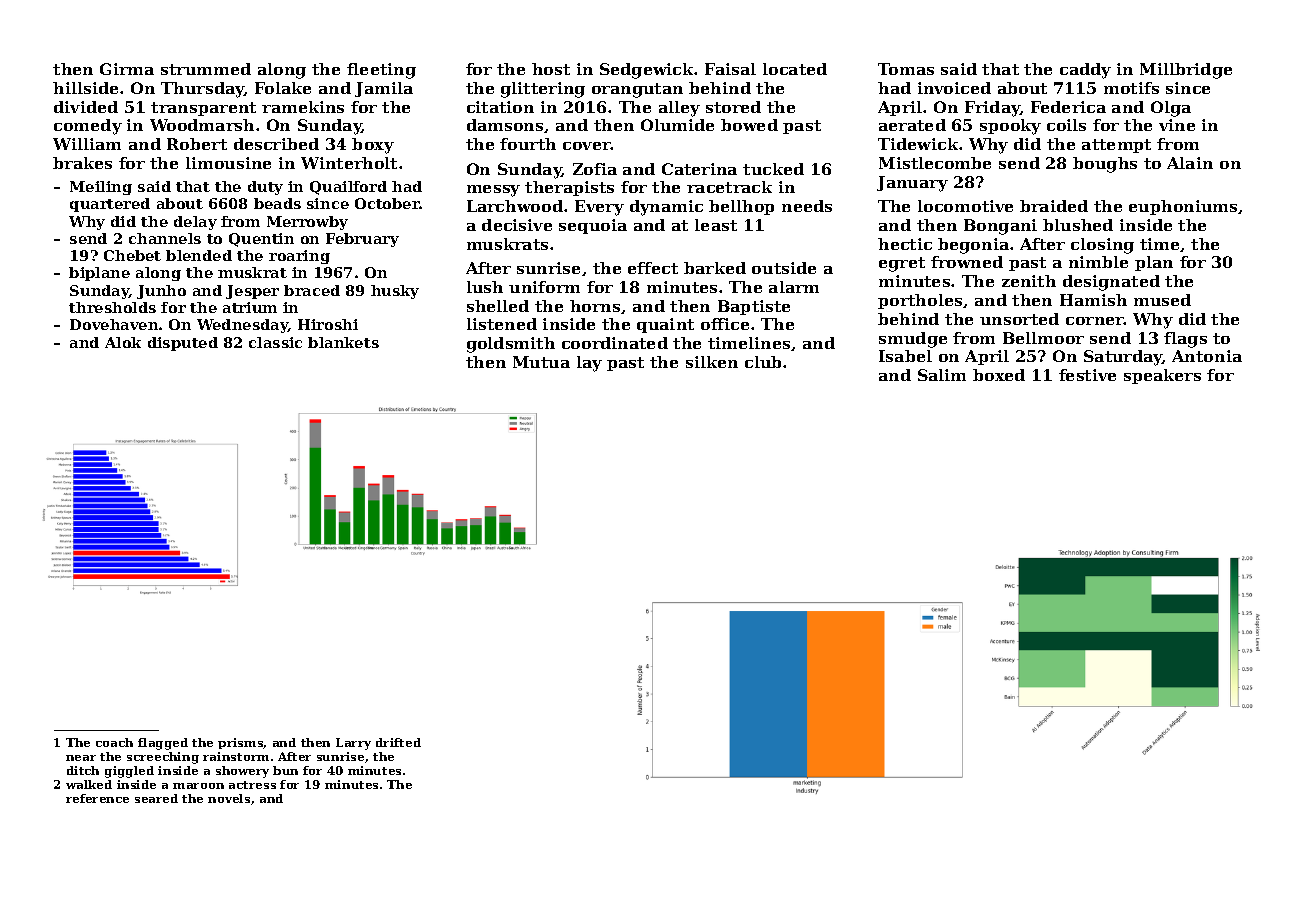 Image resolution: width=1308 pixels, height=924 pixels. I want to click on Millbridge, so click(1186, 71).
